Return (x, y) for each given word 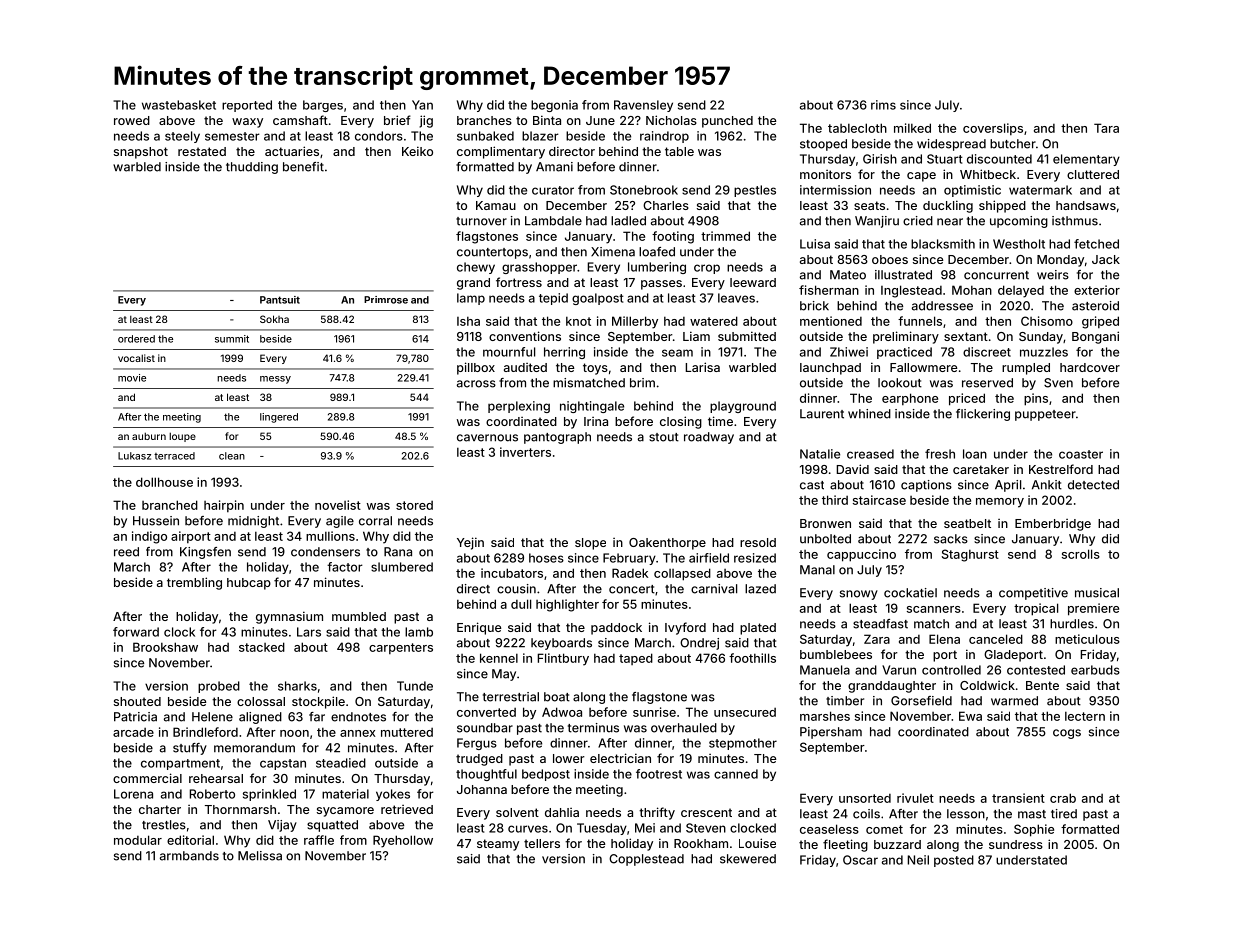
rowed (132, 120)
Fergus (477, 744)
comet (884, 829)
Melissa (260, 856)
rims (883, 105)
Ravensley (643, 106)
